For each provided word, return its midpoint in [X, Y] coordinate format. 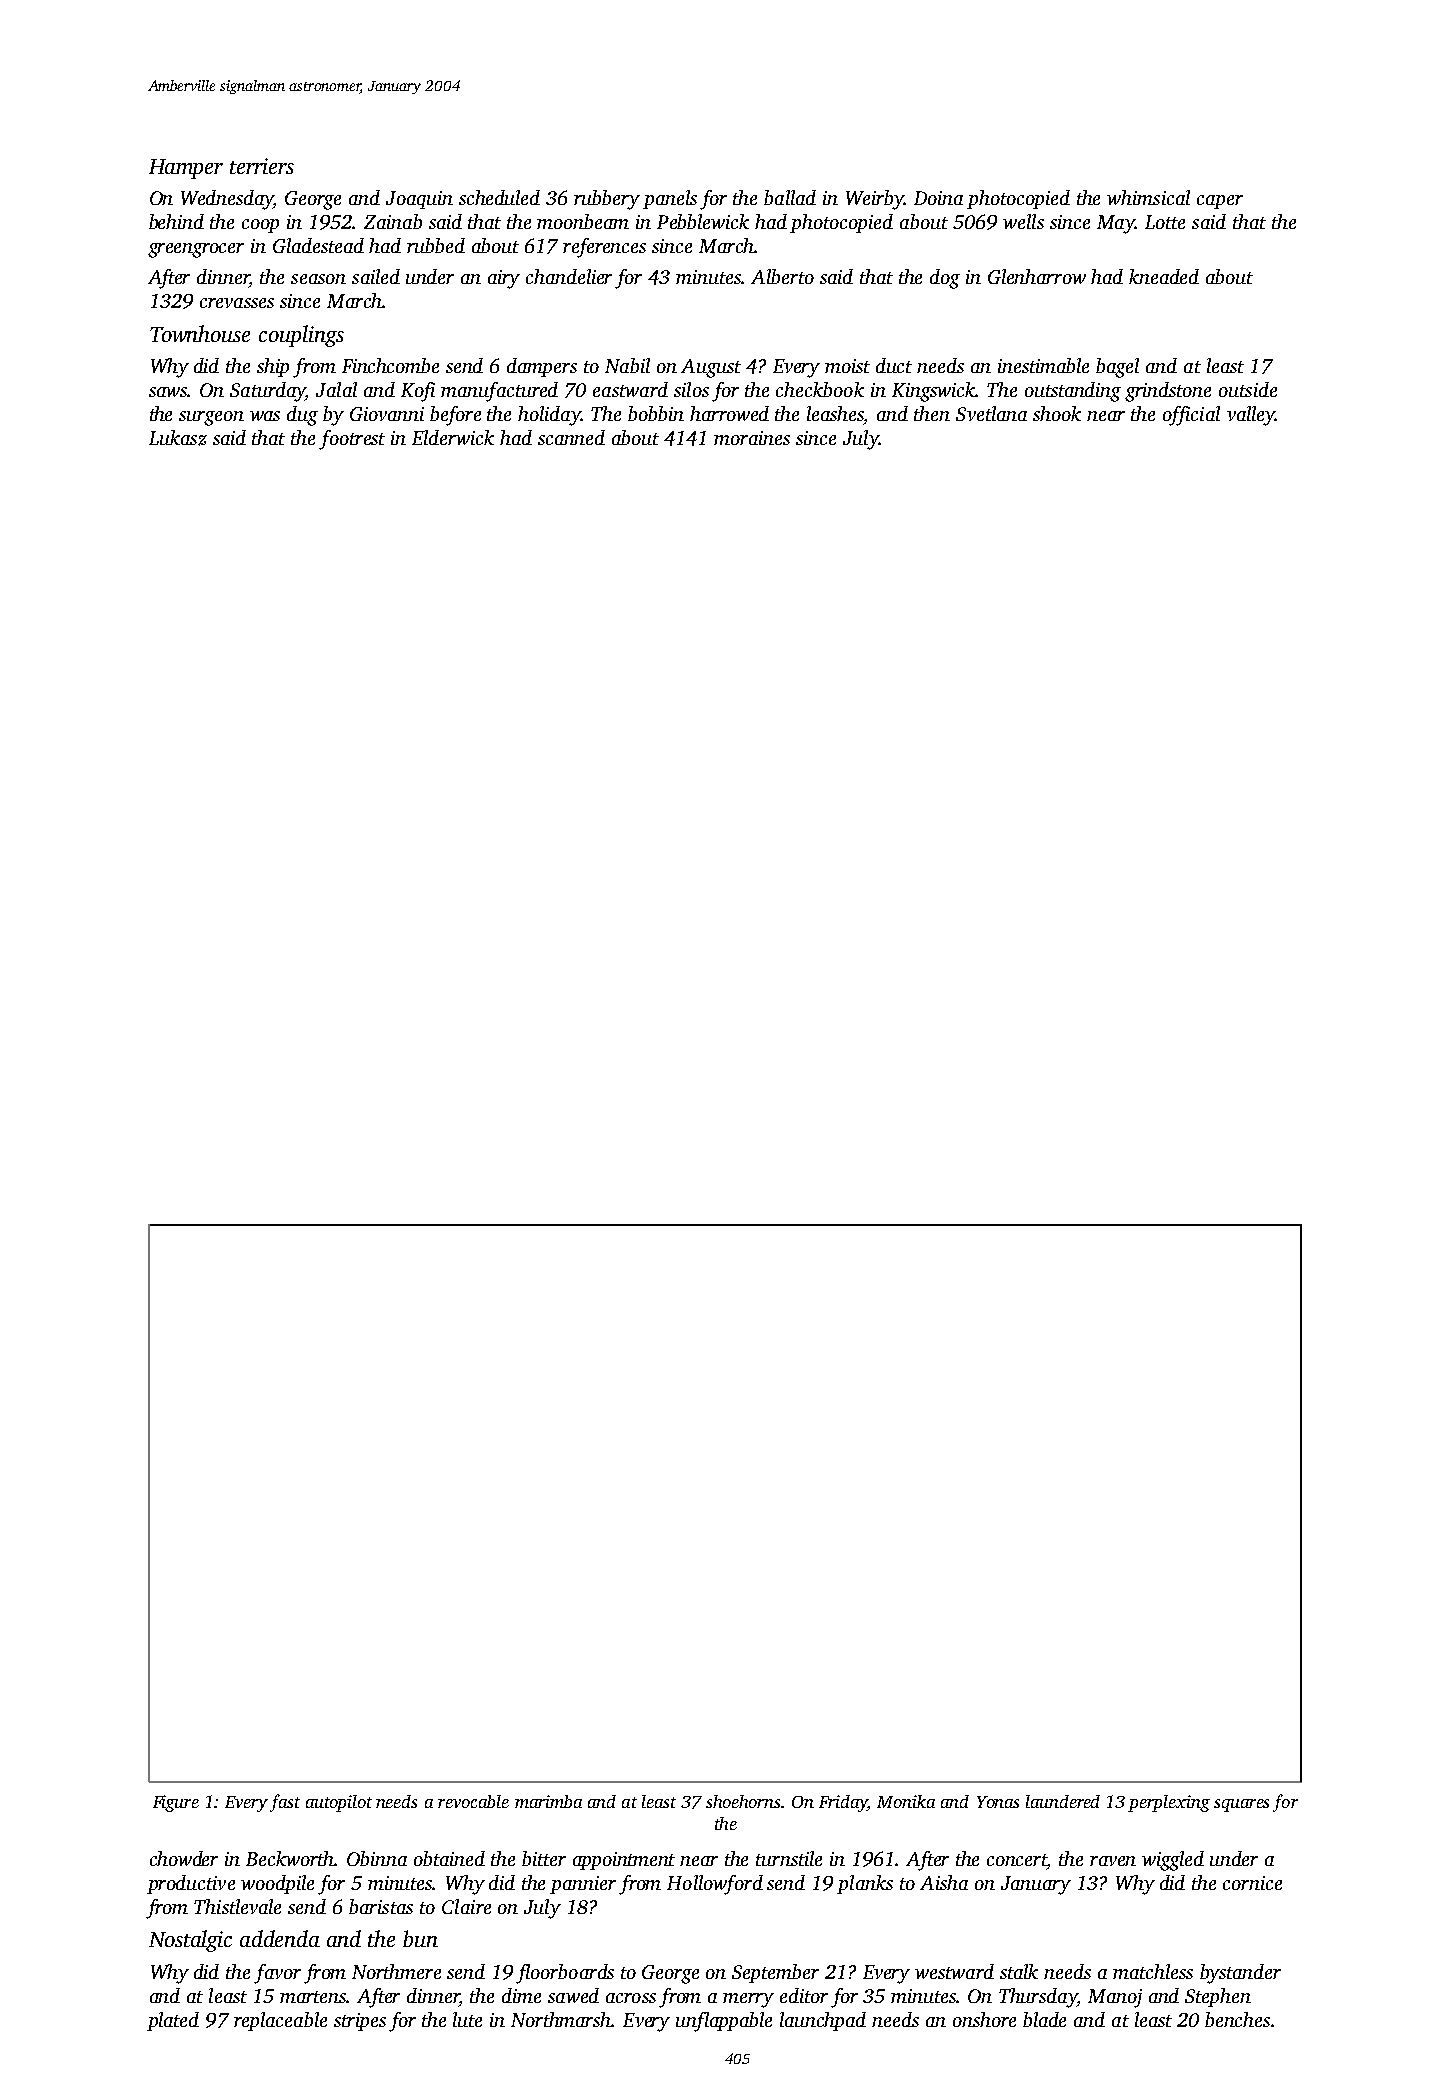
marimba [548, 1801]
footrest [352, 440]
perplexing [1169, 1803]
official [1191, 416]
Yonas [998, 1802]
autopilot [339, 1803]
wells [1023, 221]
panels [670, 199]
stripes [360, 2022]
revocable [473, 1801]
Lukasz [178, 438]
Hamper [186, 169]
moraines [752, 438]
